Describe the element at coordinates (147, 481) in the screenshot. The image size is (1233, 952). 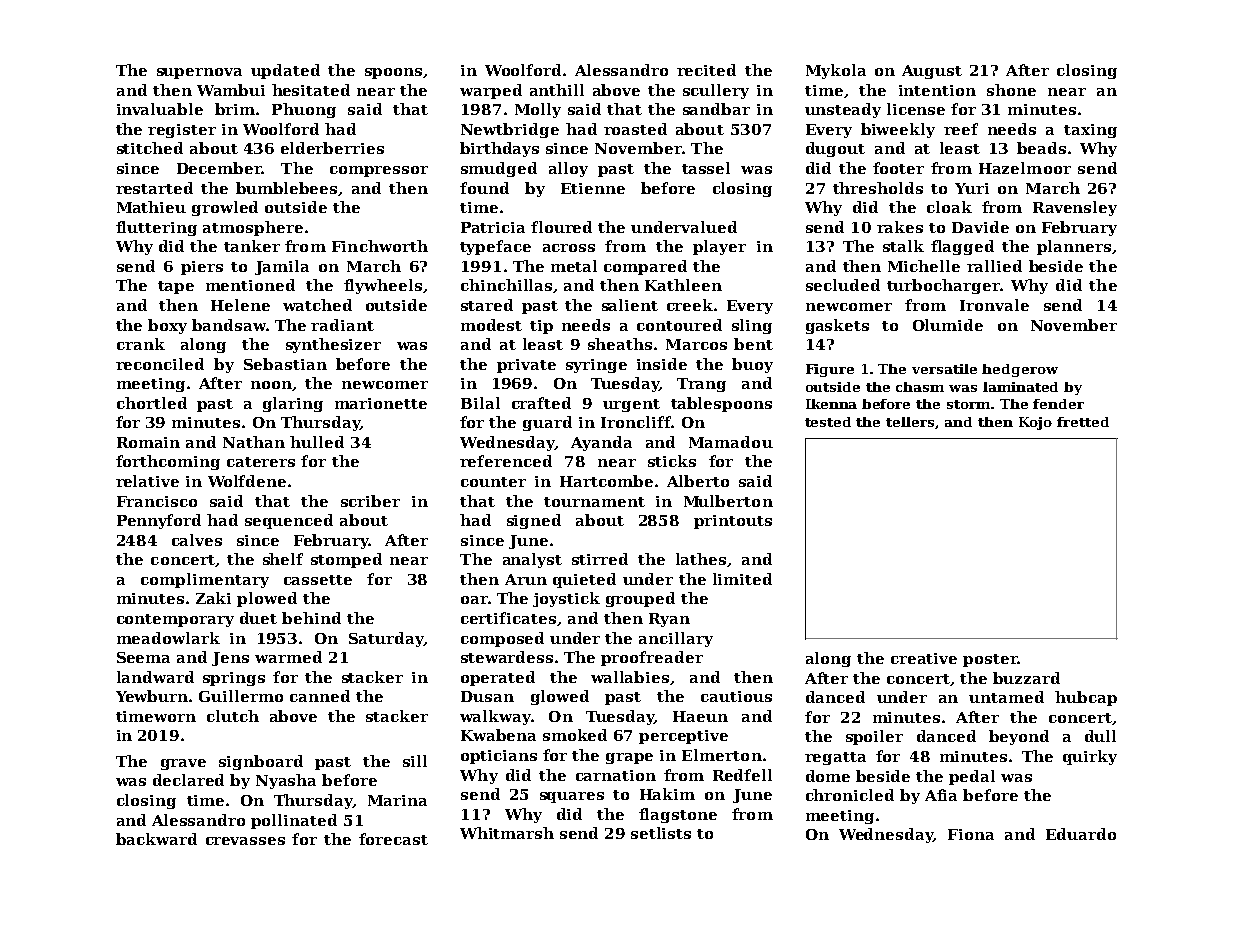
I see `relative` at that location.
